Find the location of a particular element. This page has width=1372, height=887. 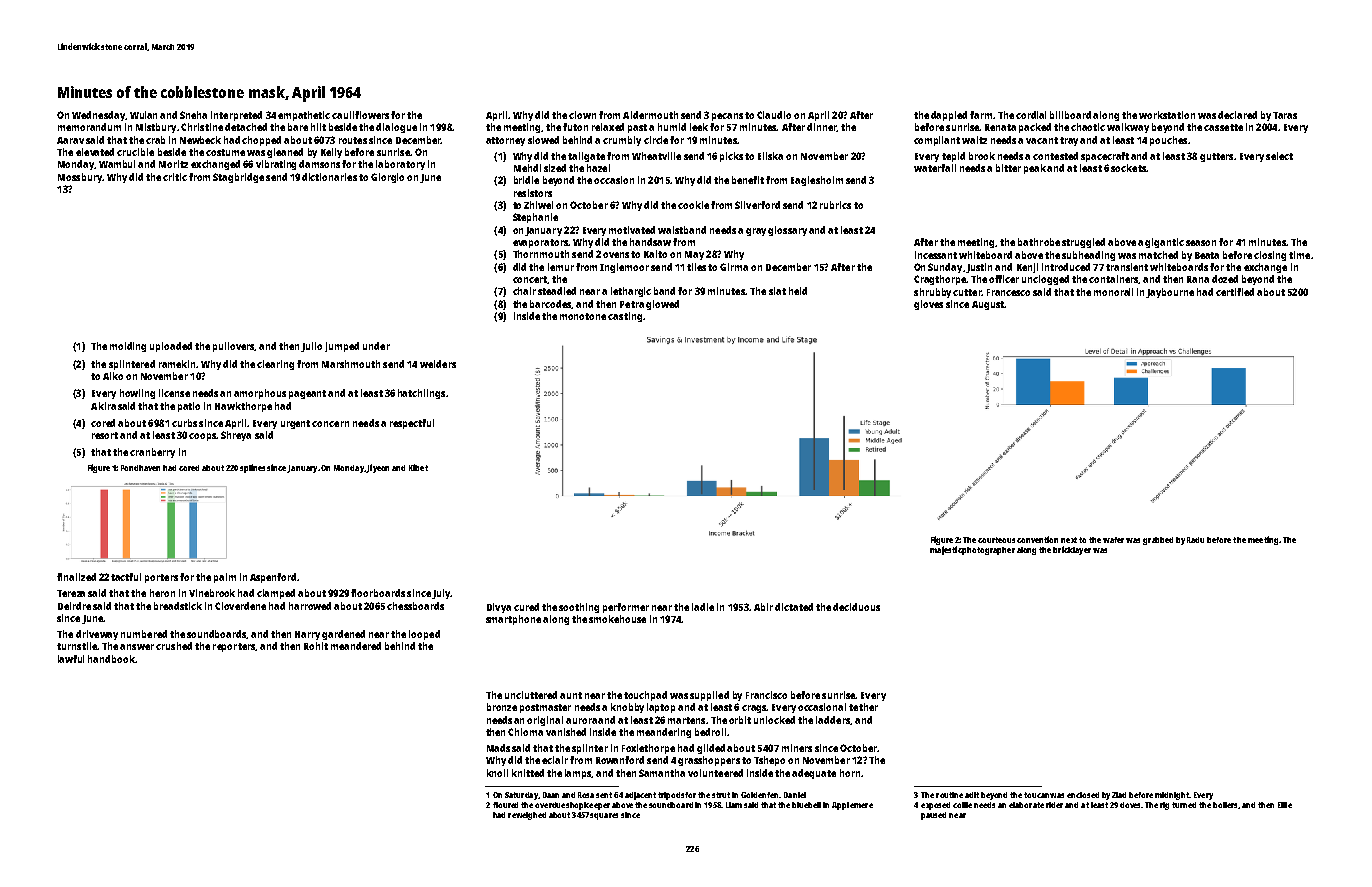

dappled is located at coordinates (949, 116).
